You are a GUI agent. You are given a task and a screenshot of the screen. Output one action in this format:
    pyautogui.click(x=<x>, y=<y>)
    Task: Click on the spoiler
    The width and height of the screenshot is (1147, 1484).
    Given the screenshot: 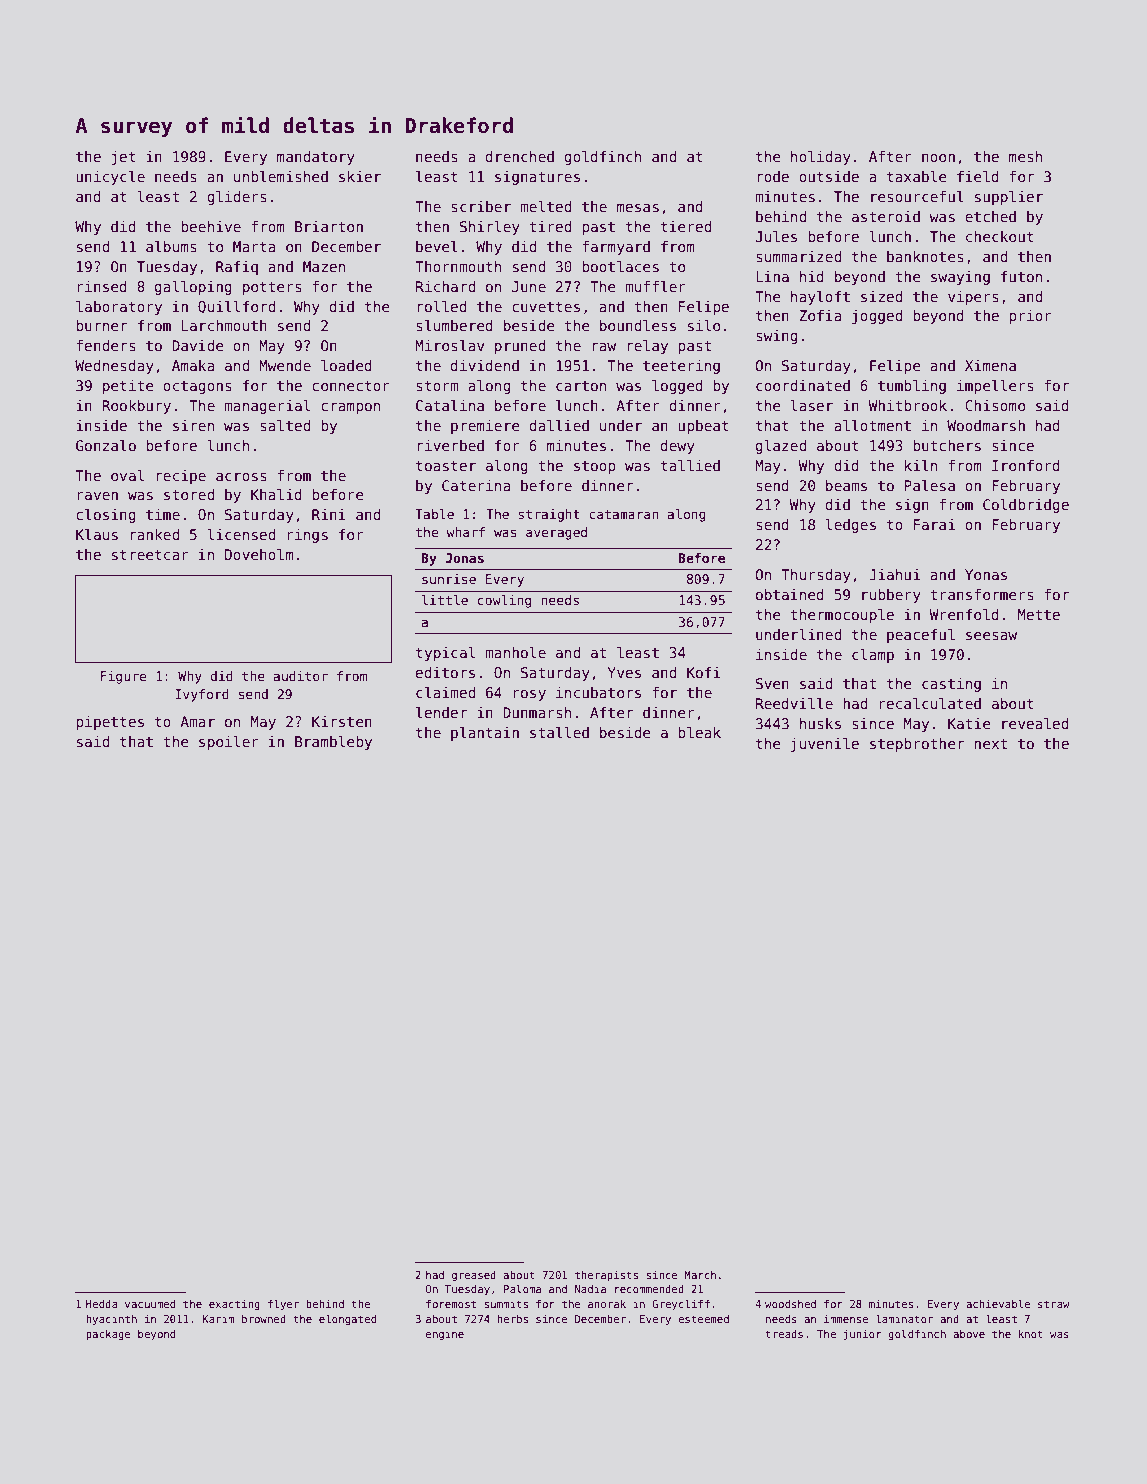 What is the action you would take?
    pyautogui.click(x=229, y=743)
